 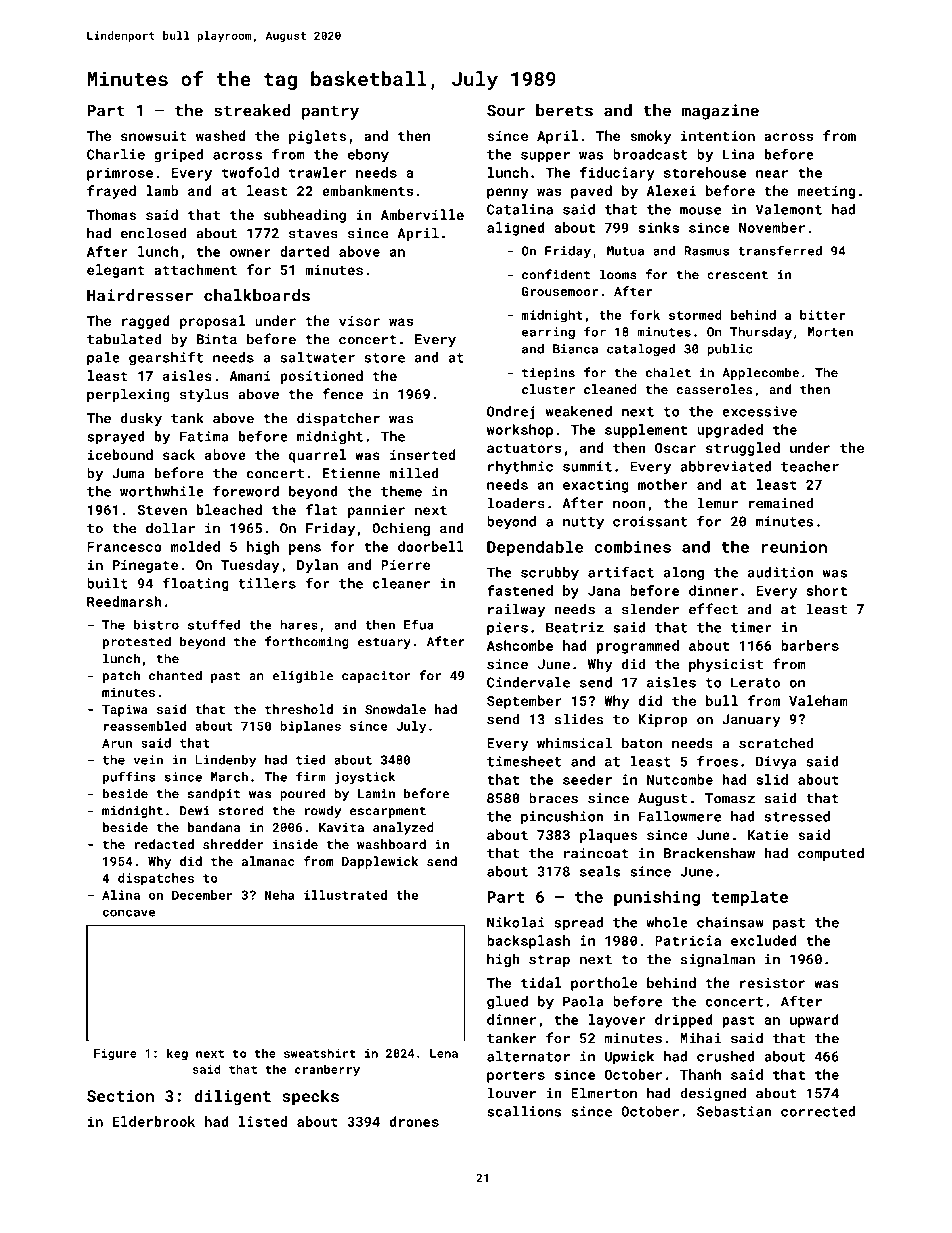 I want to click on lamb, so click(x=162, y=190).
